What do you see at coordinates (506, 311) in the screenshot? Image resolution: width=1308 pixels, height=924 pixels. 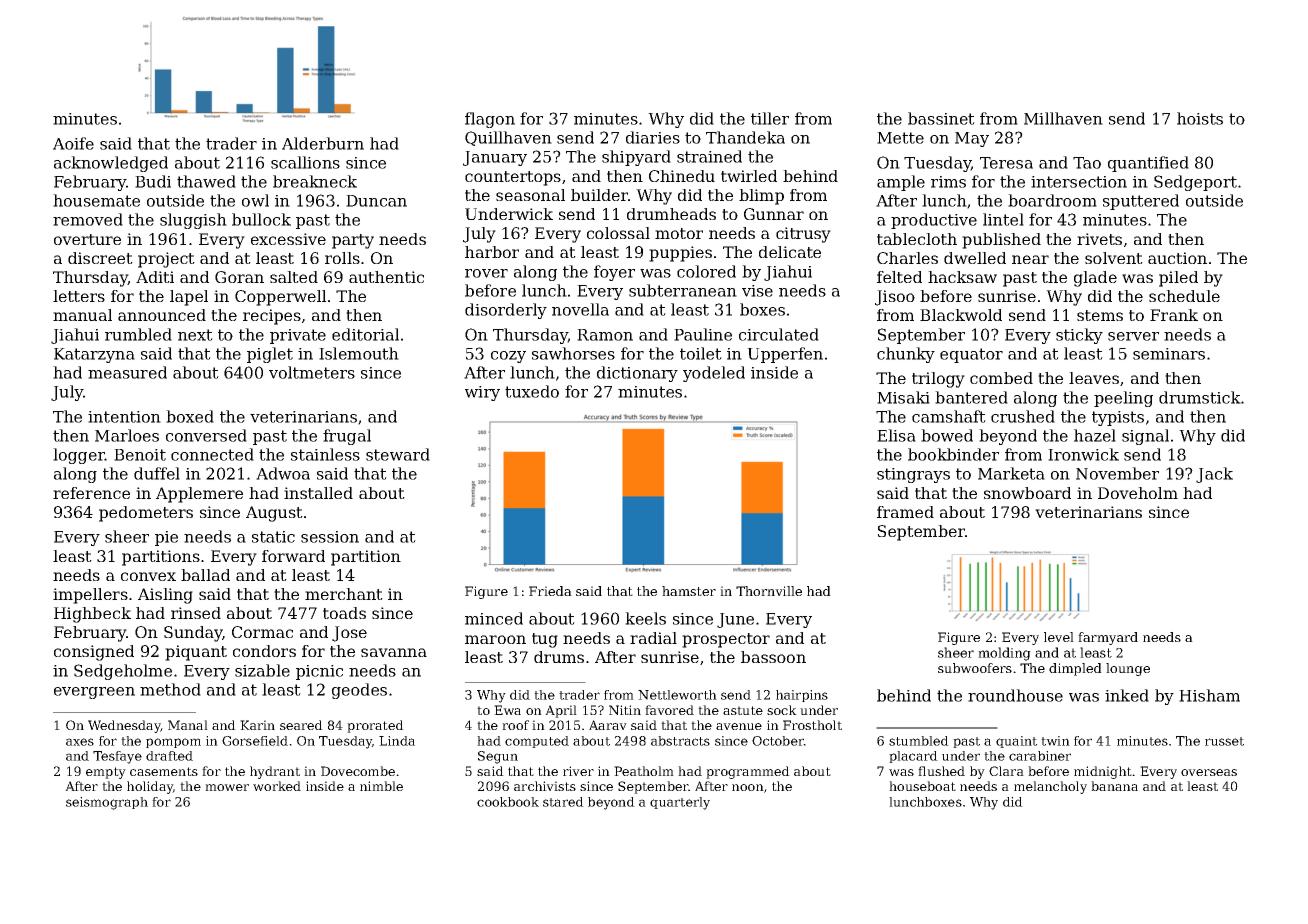 I see `disorderly` at bounding box center [506, 311].
